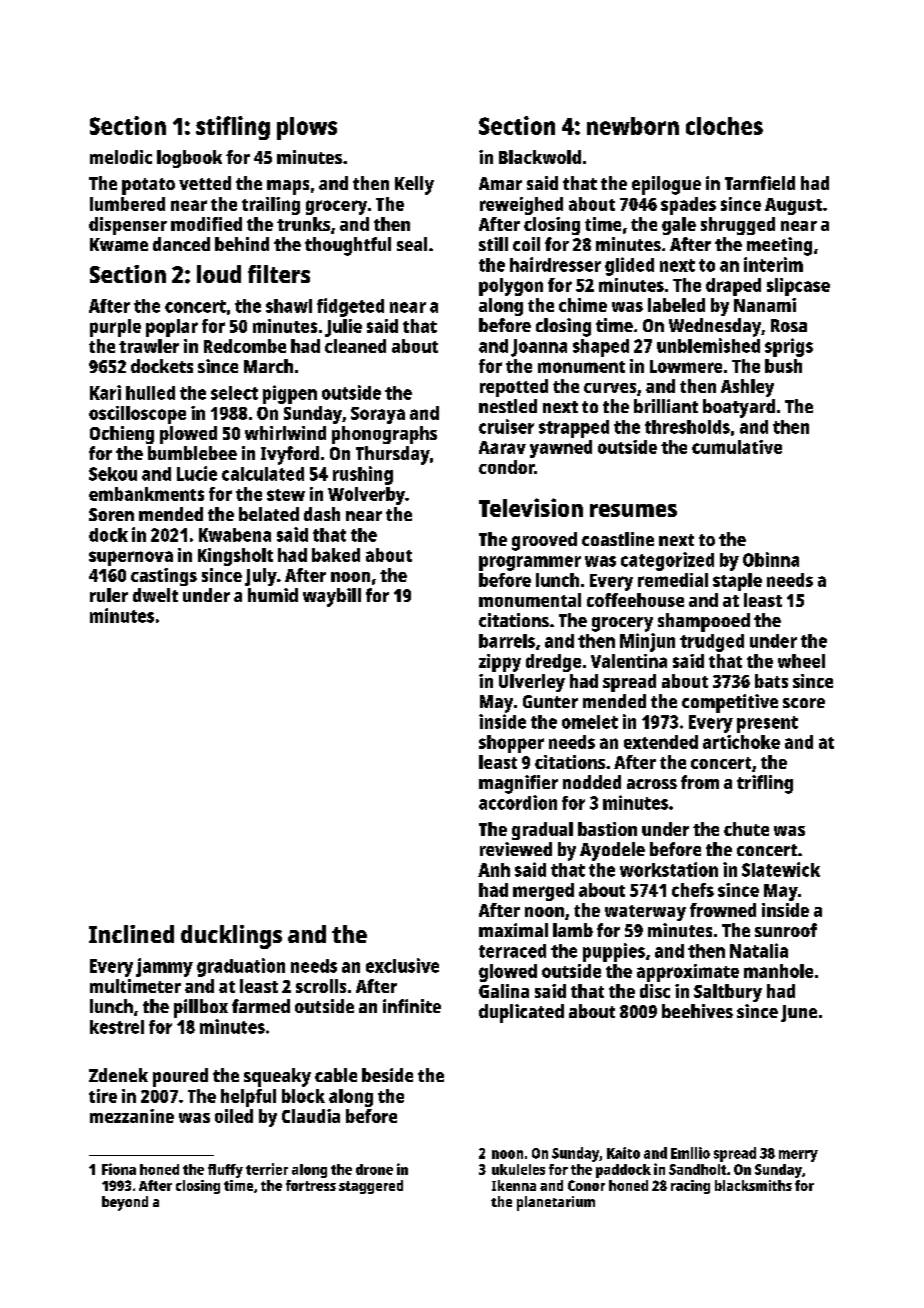 The image size is (924, 1308). I want to click on shopper, so click(511, 744).
